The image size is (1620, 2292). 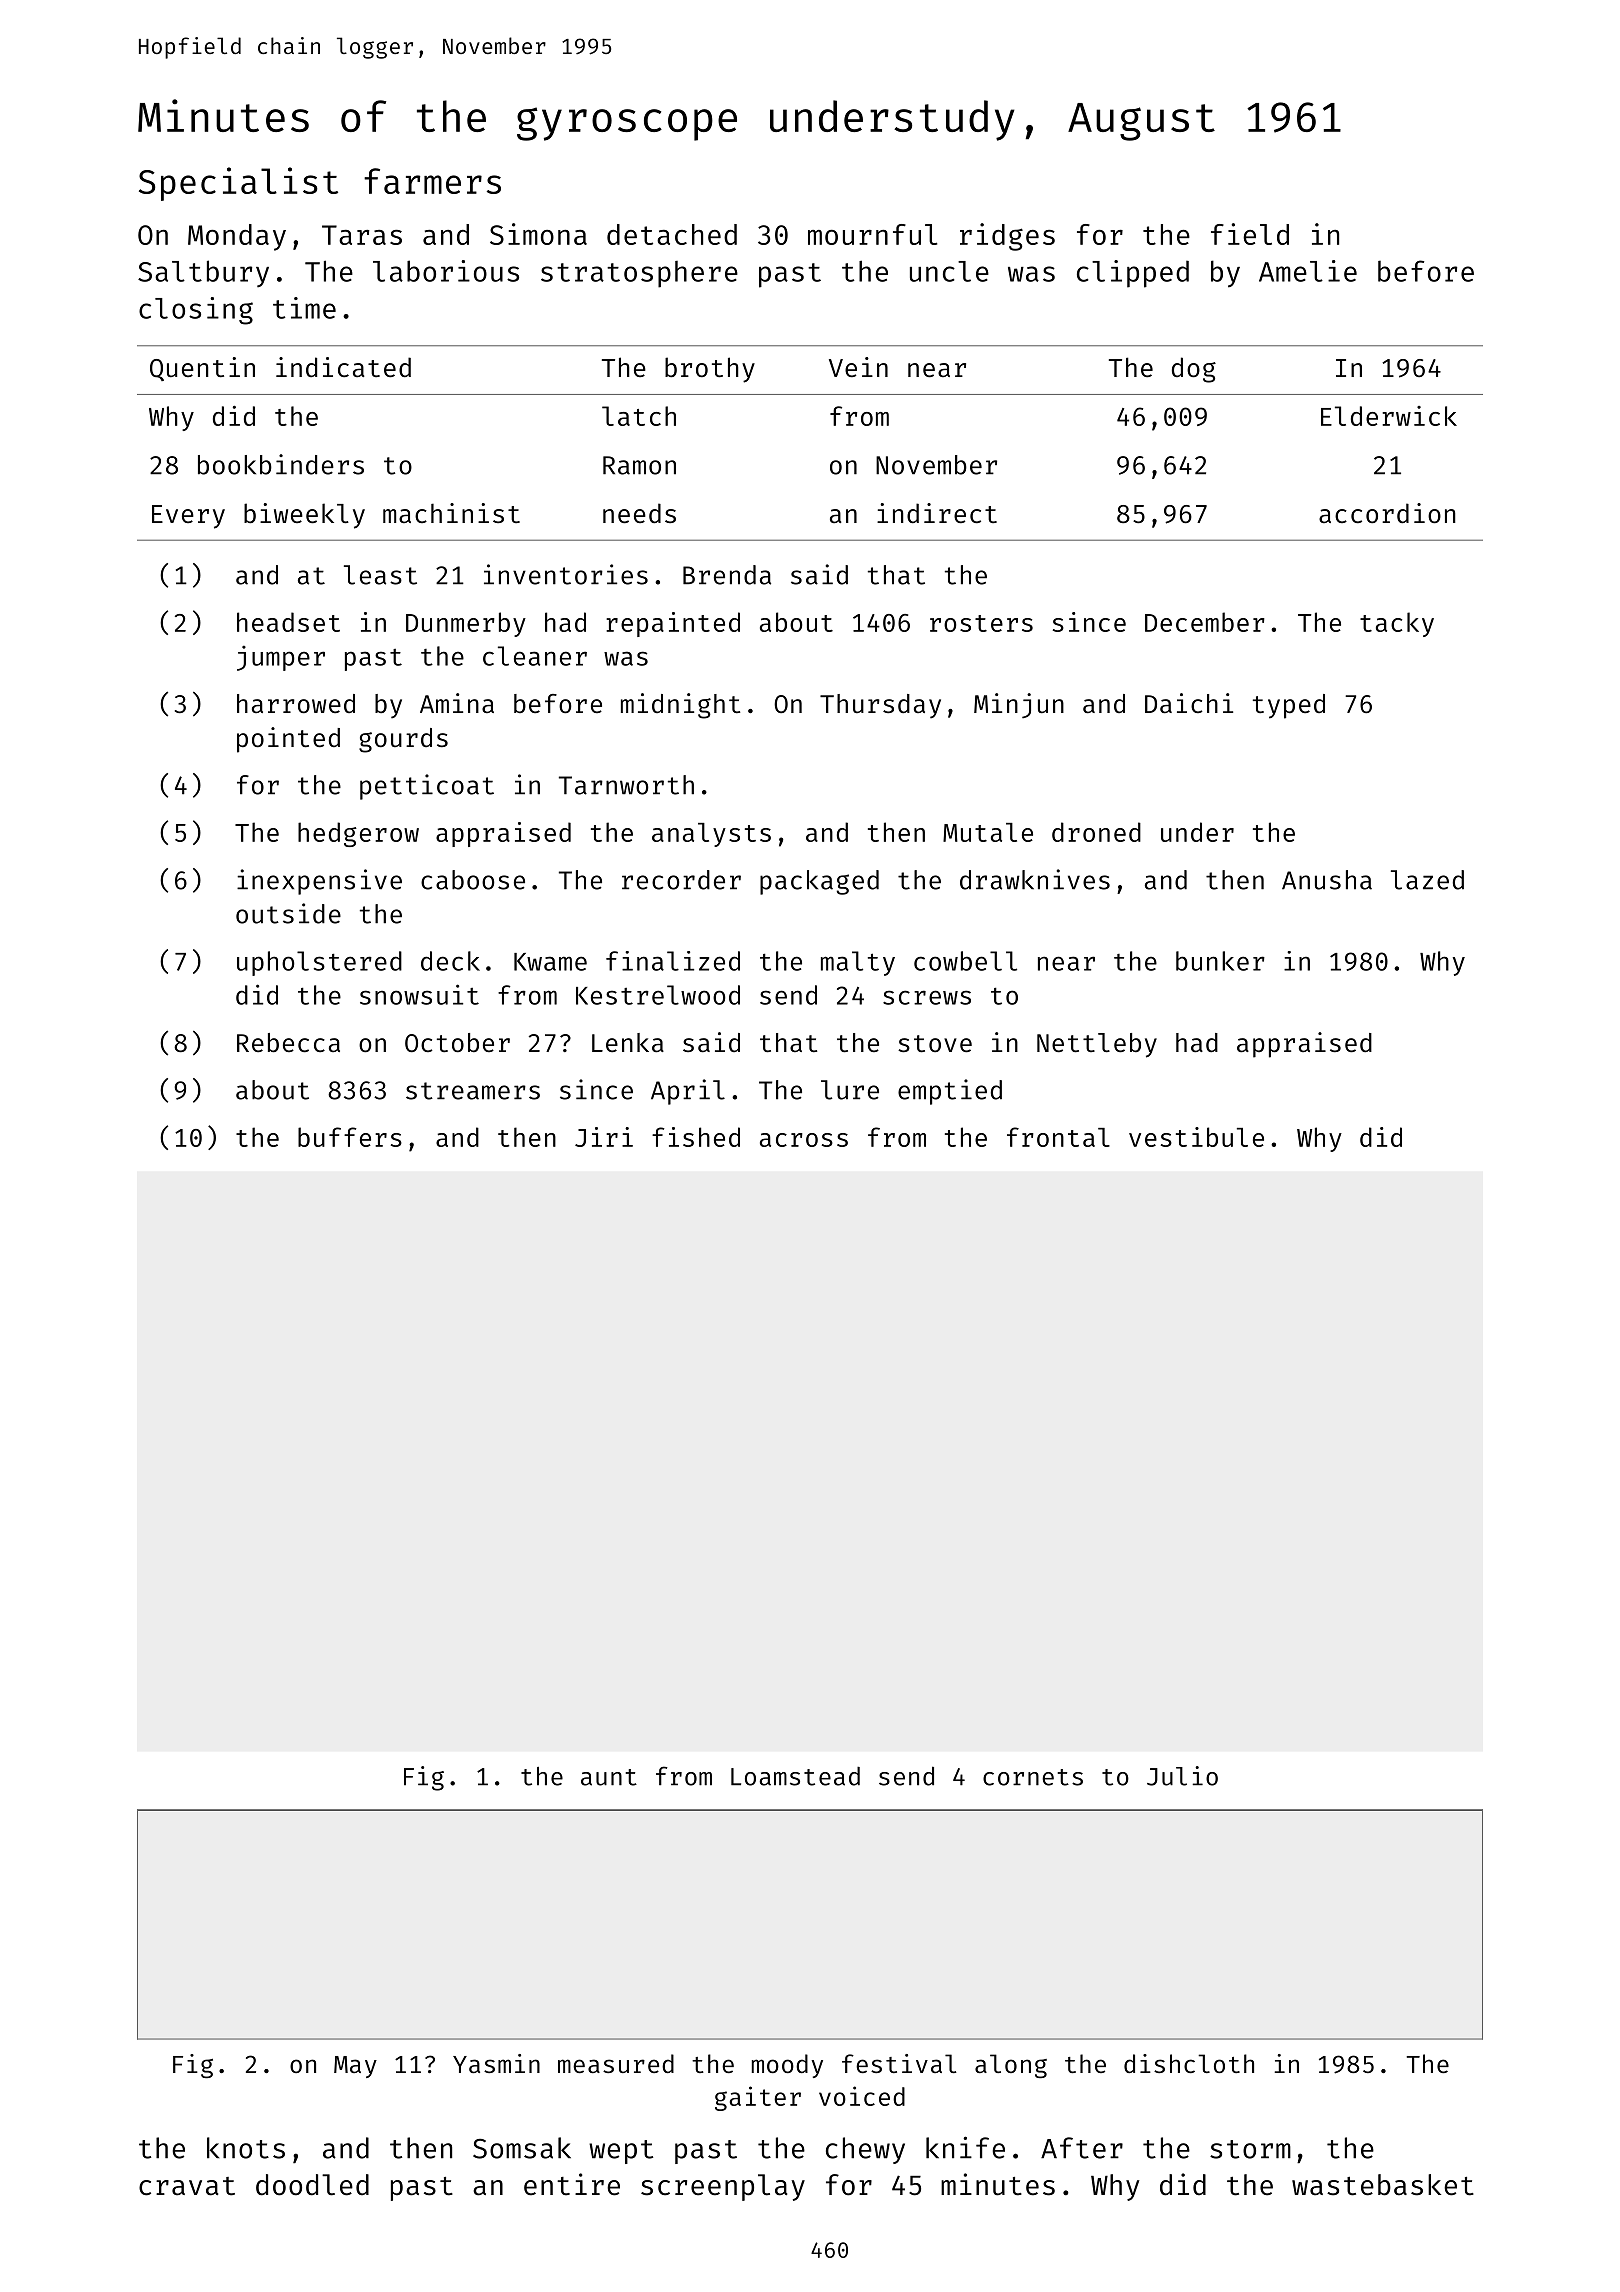 What do you see at coordinates (522, 2148) in the screenshot?
I see `Somsak` at bounding box center [522, 2148].
